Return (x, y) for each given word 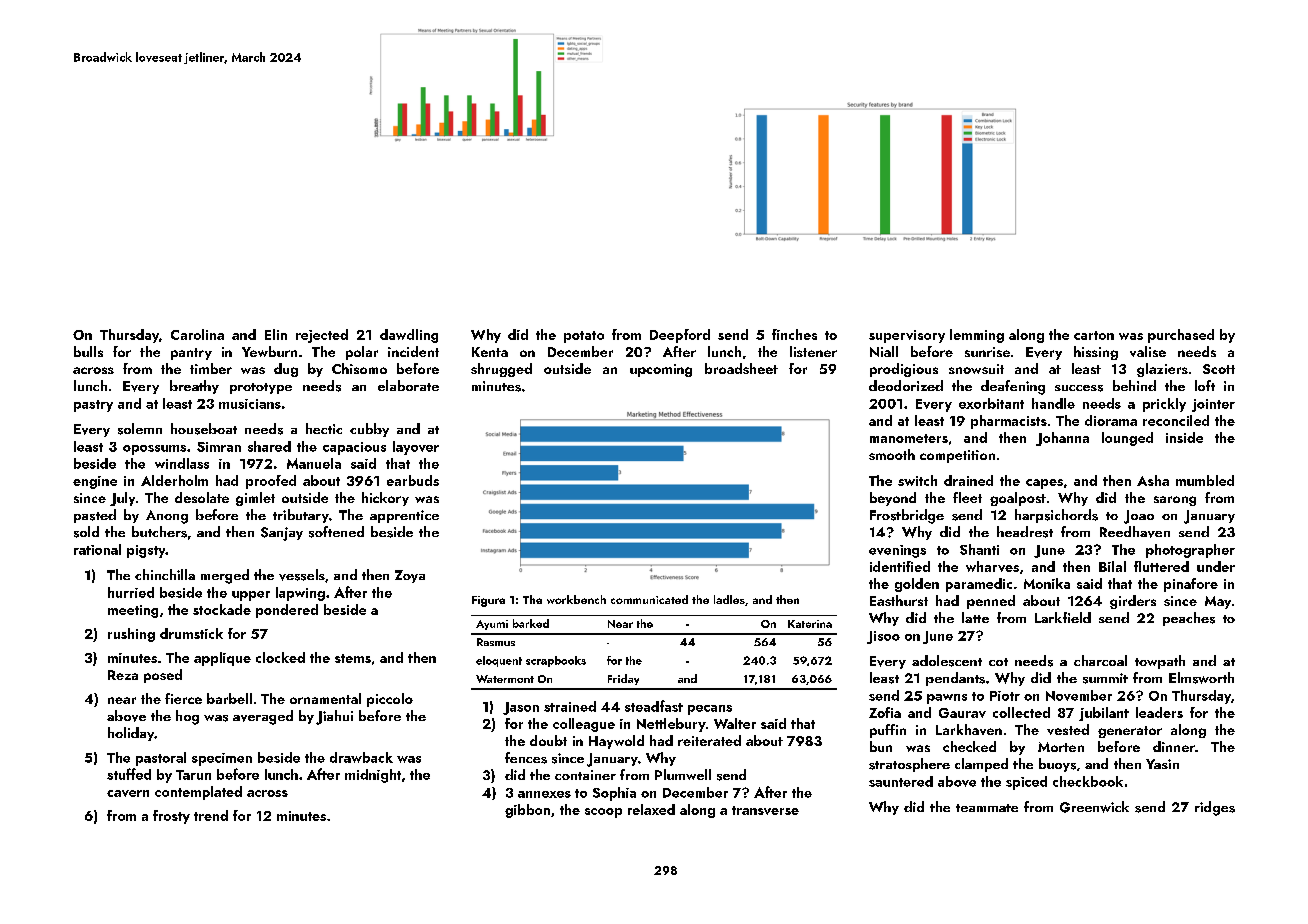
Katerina (810, 624)
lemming (977, 336)
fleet (967, 497)
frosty (171, 817)
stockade (222, 609)
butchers (159, 532)
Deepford (680, 336)
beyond (893, 499)
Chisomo (359, 368)
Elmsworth (1201, 678)
